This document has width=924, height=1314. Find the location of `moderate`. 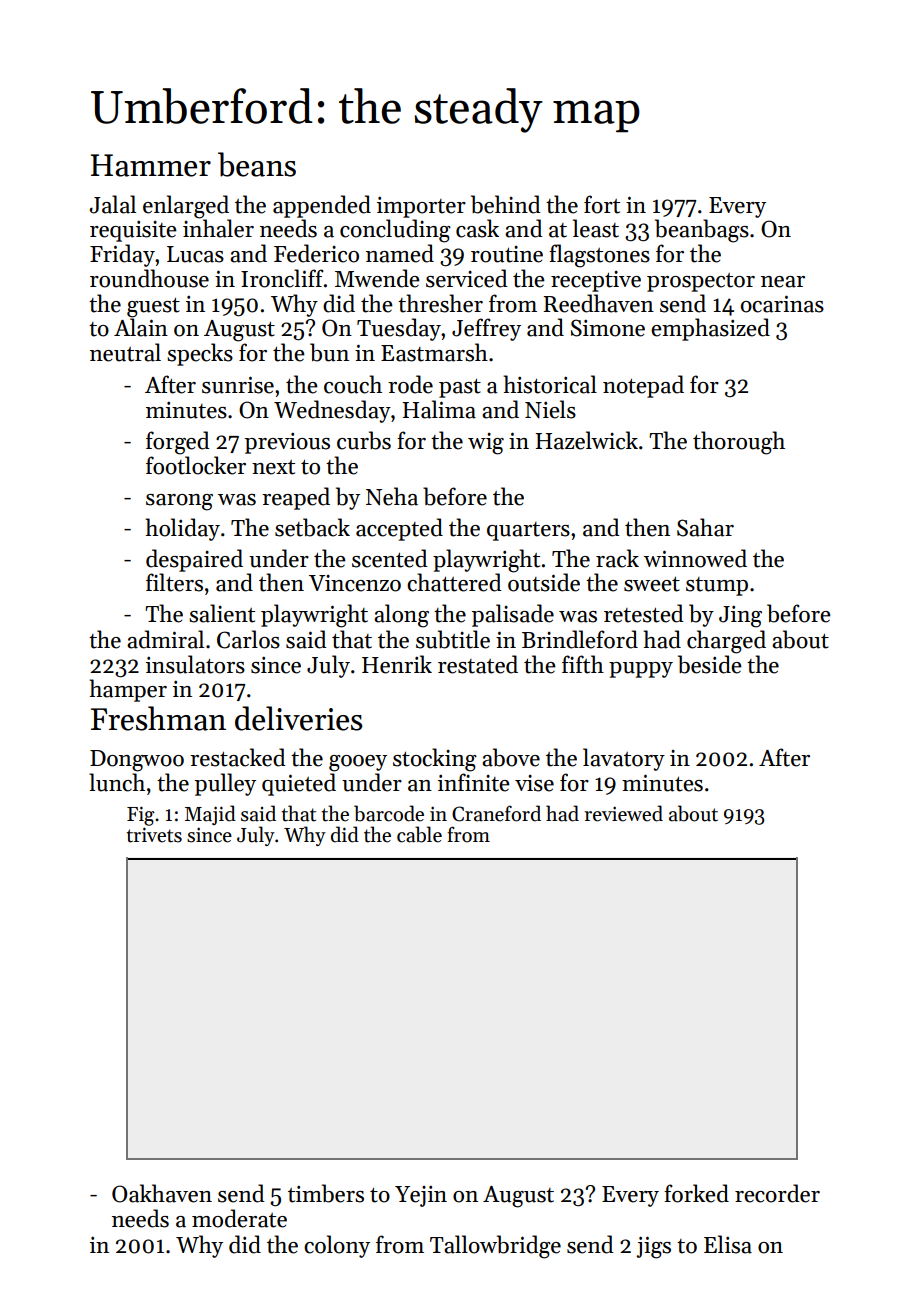

moderate is located at coordinates (239, 1218).
